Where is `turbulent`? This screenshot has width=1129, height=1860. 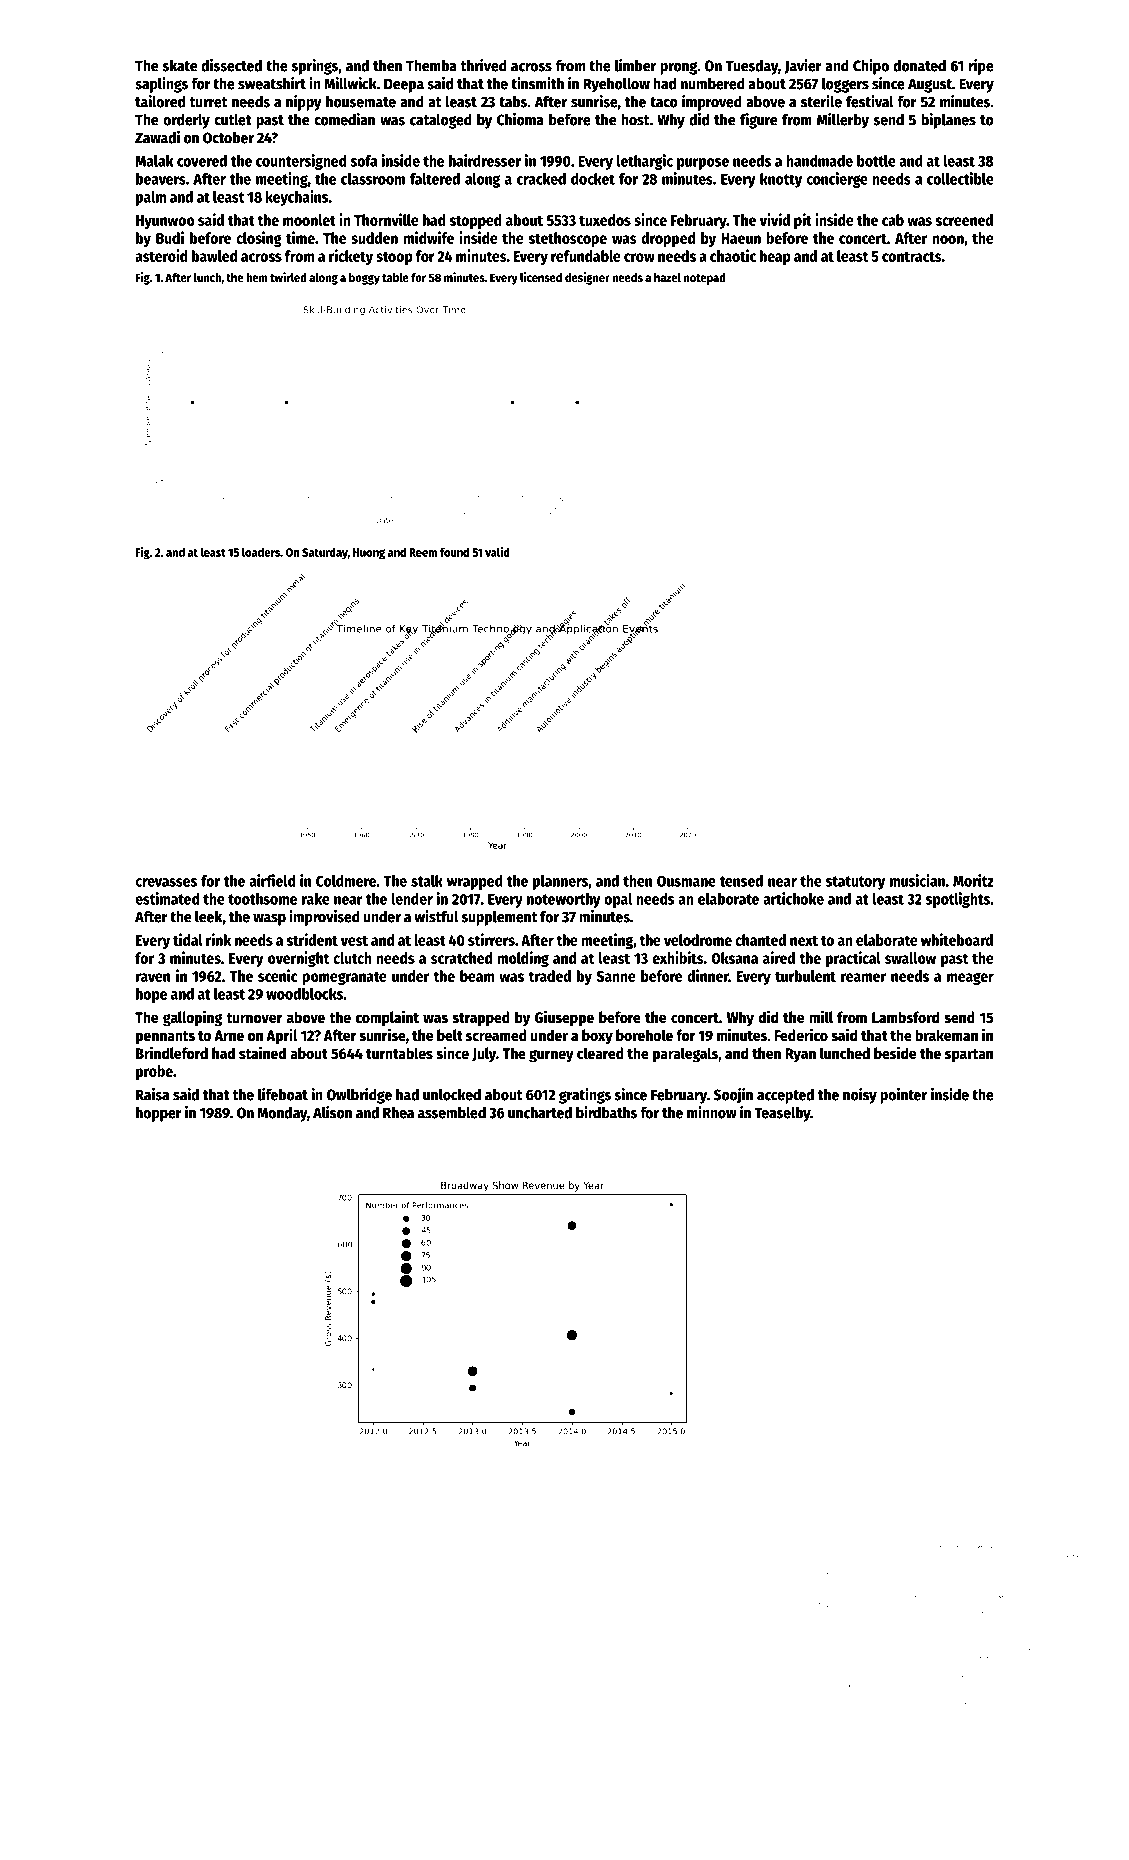
turbulent is located at coordinates (805, 976).
